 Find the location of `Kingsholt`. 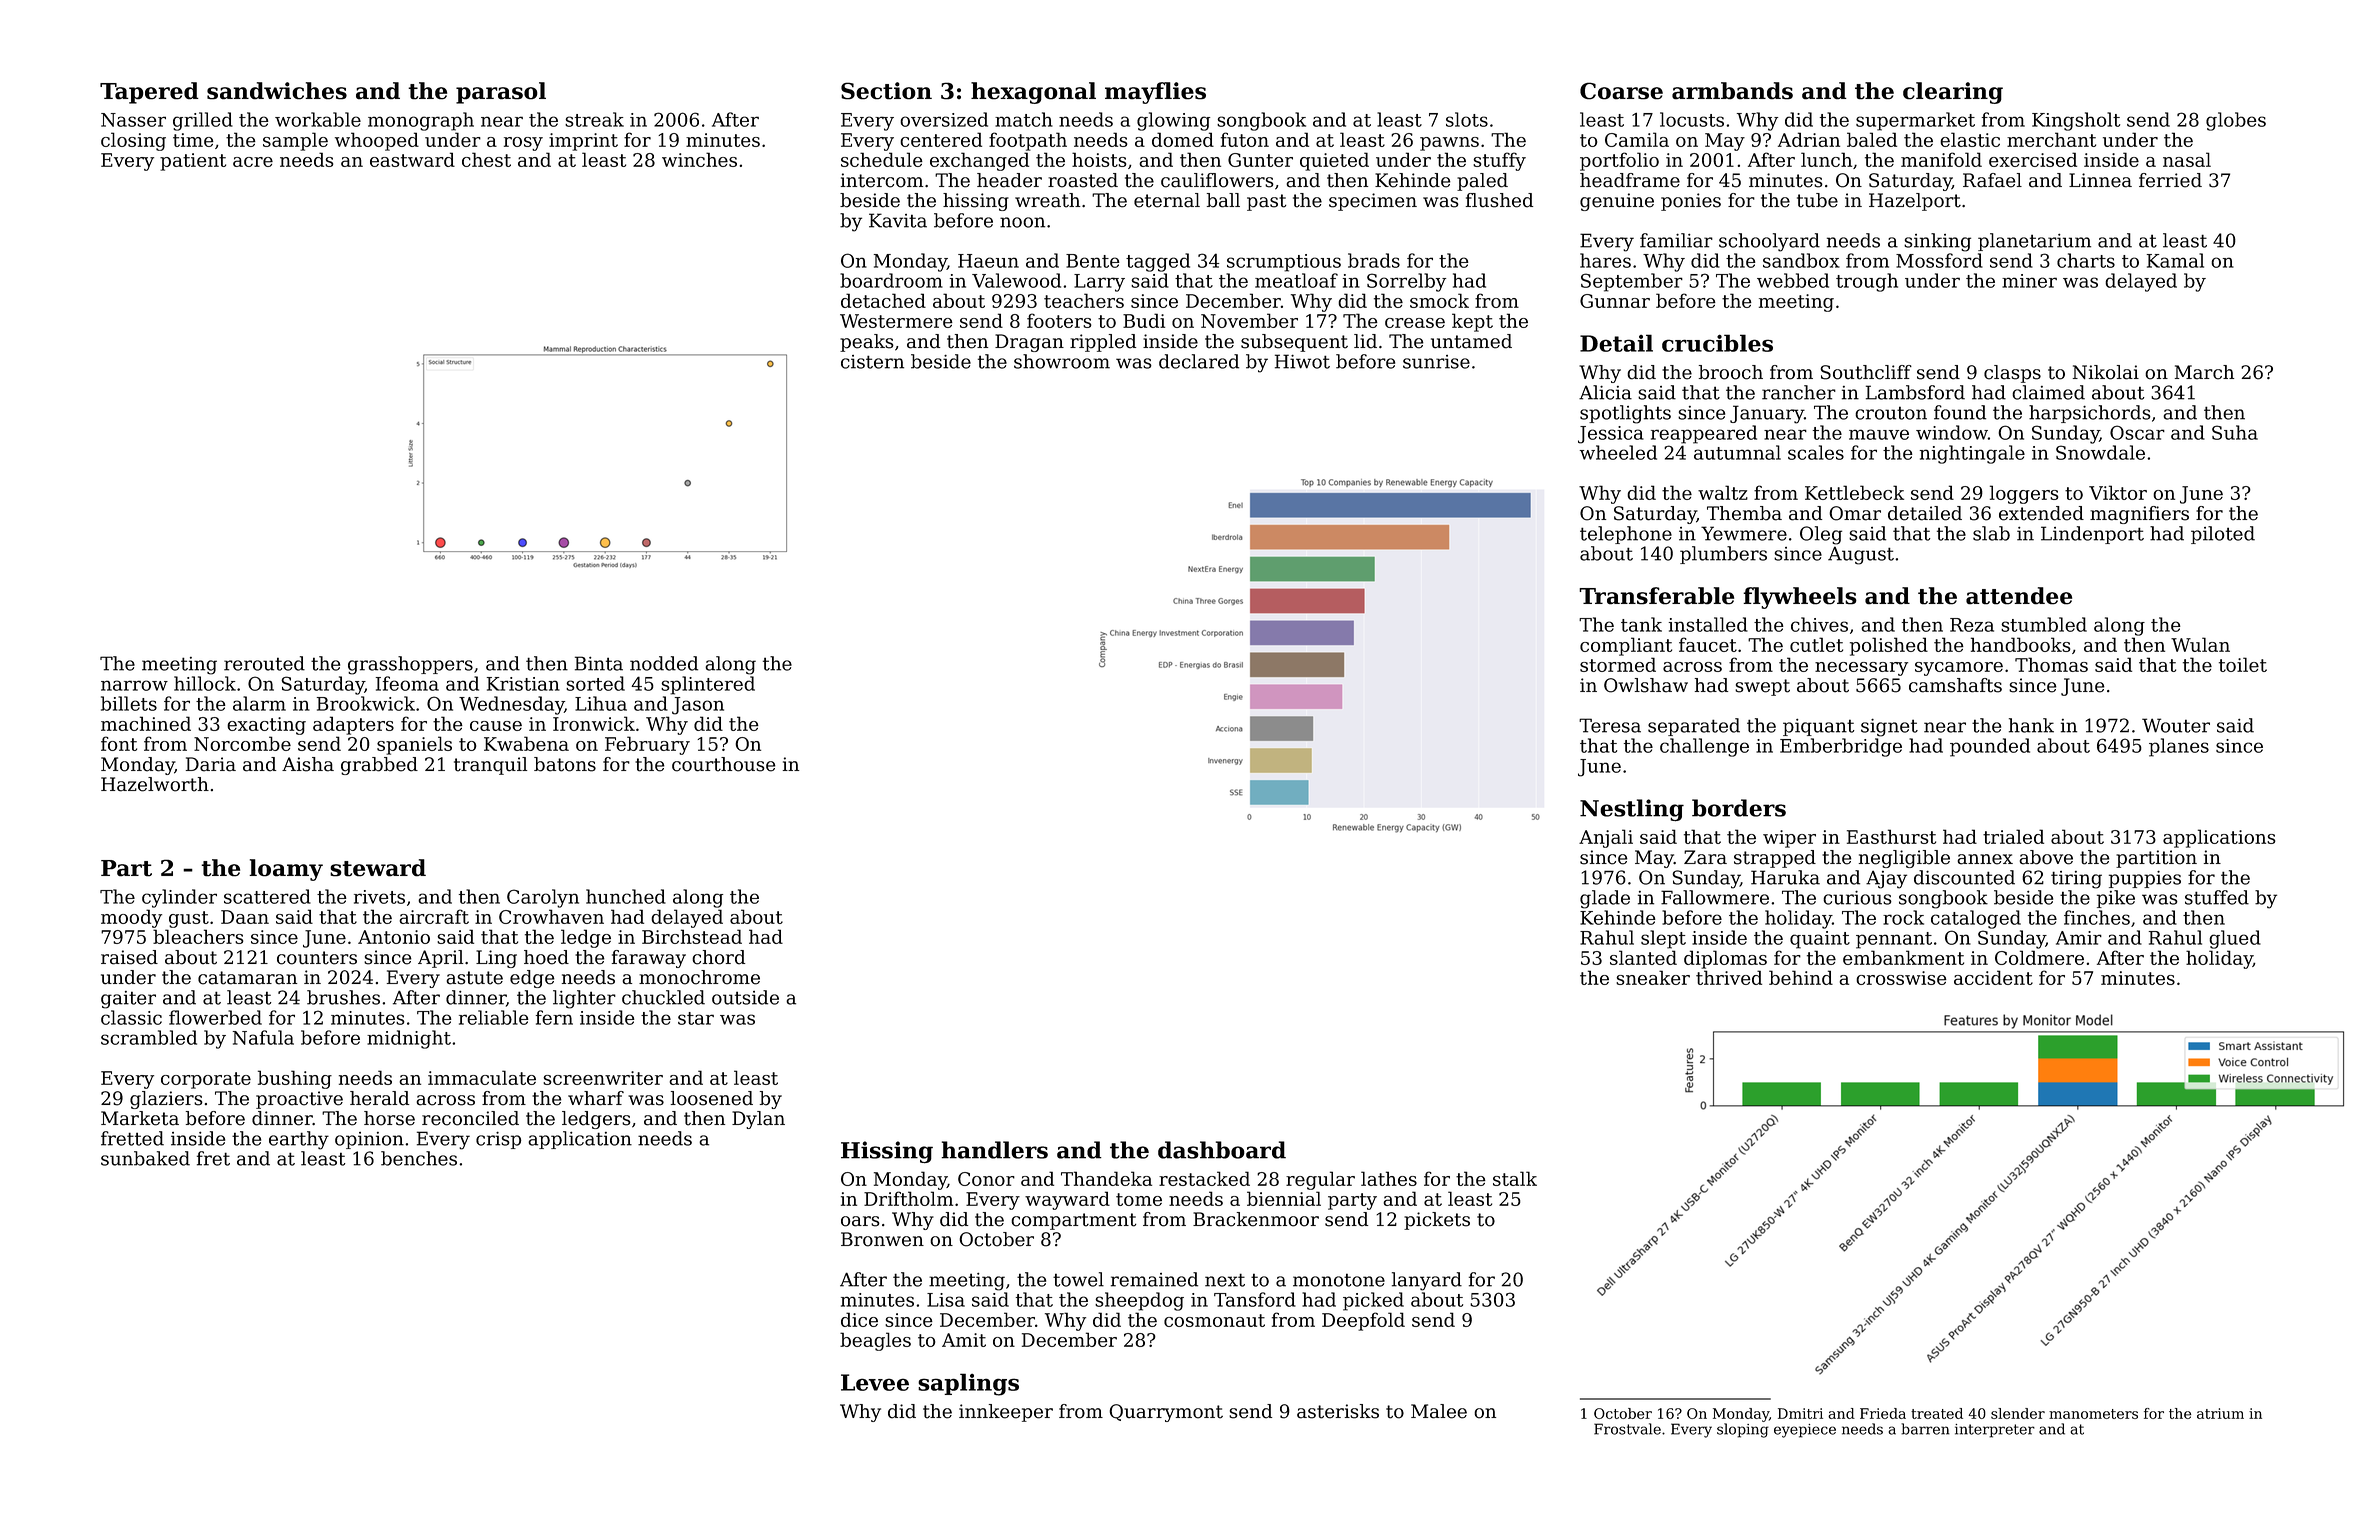

Kingsholt is located at coordinates (2076, 121).
